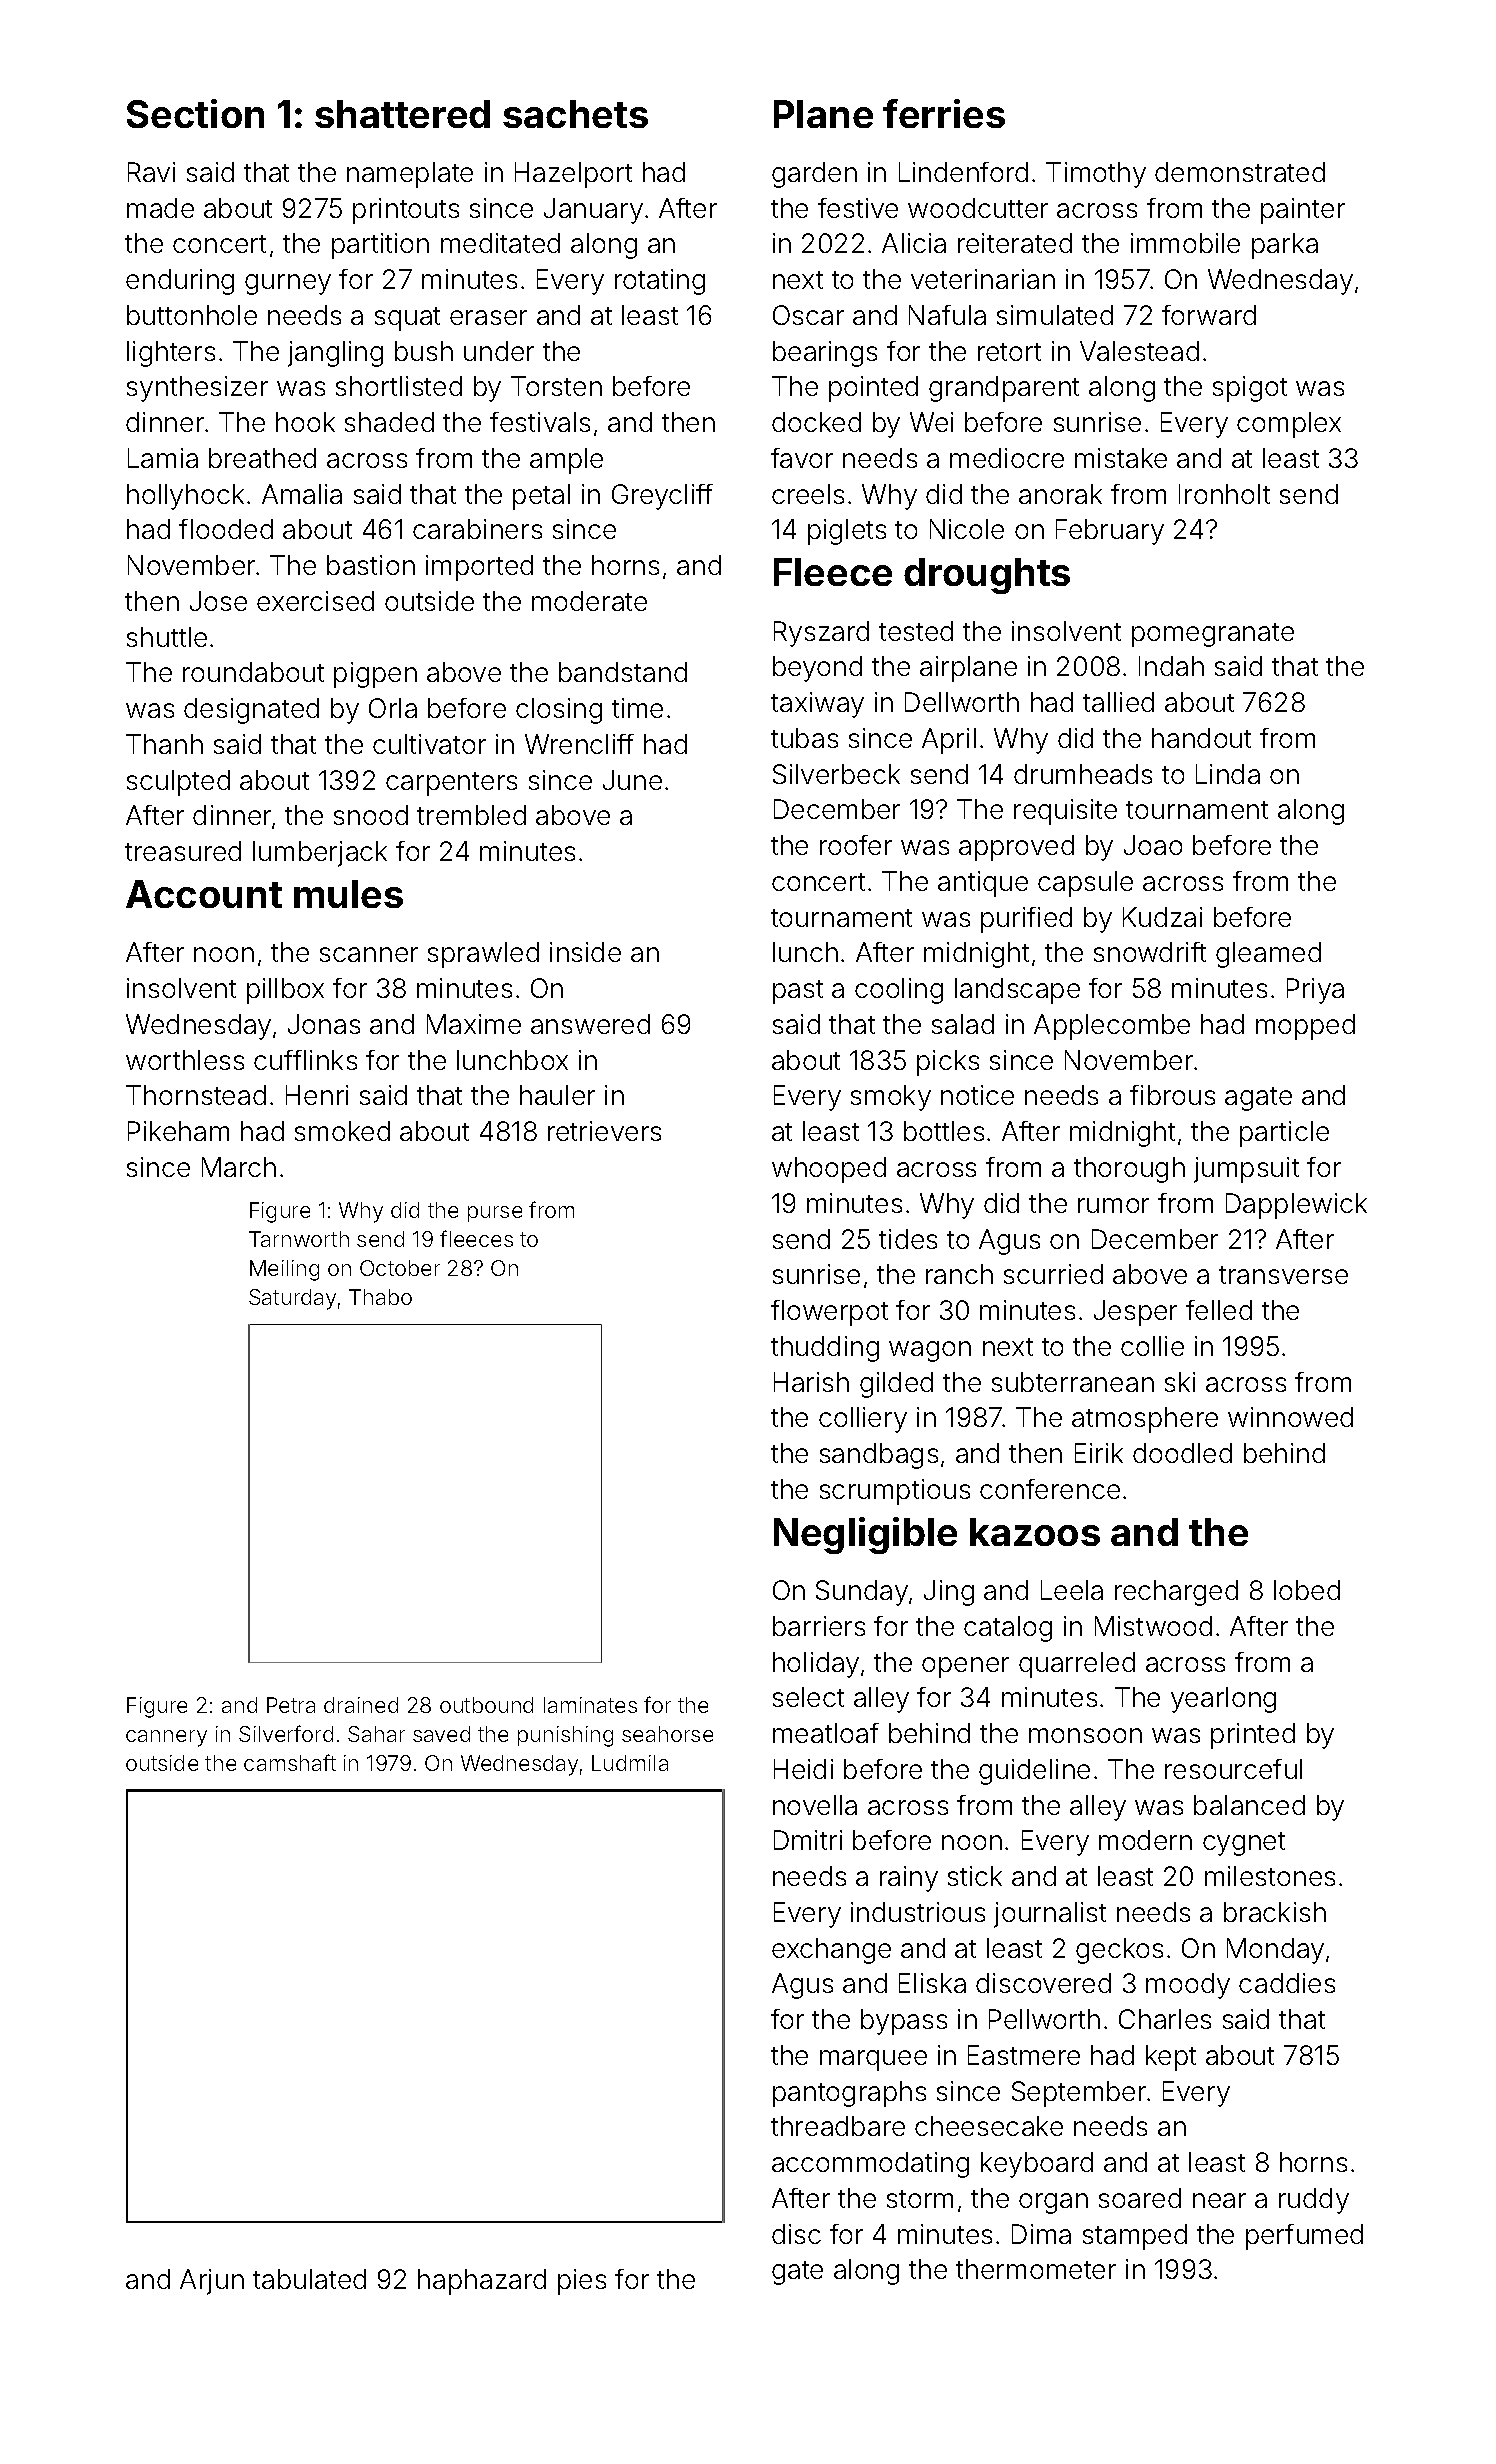 This document has height=2464, width=1496. Describe the element at coordinates (369, 954) in the document. I see `scanner` at that location.
